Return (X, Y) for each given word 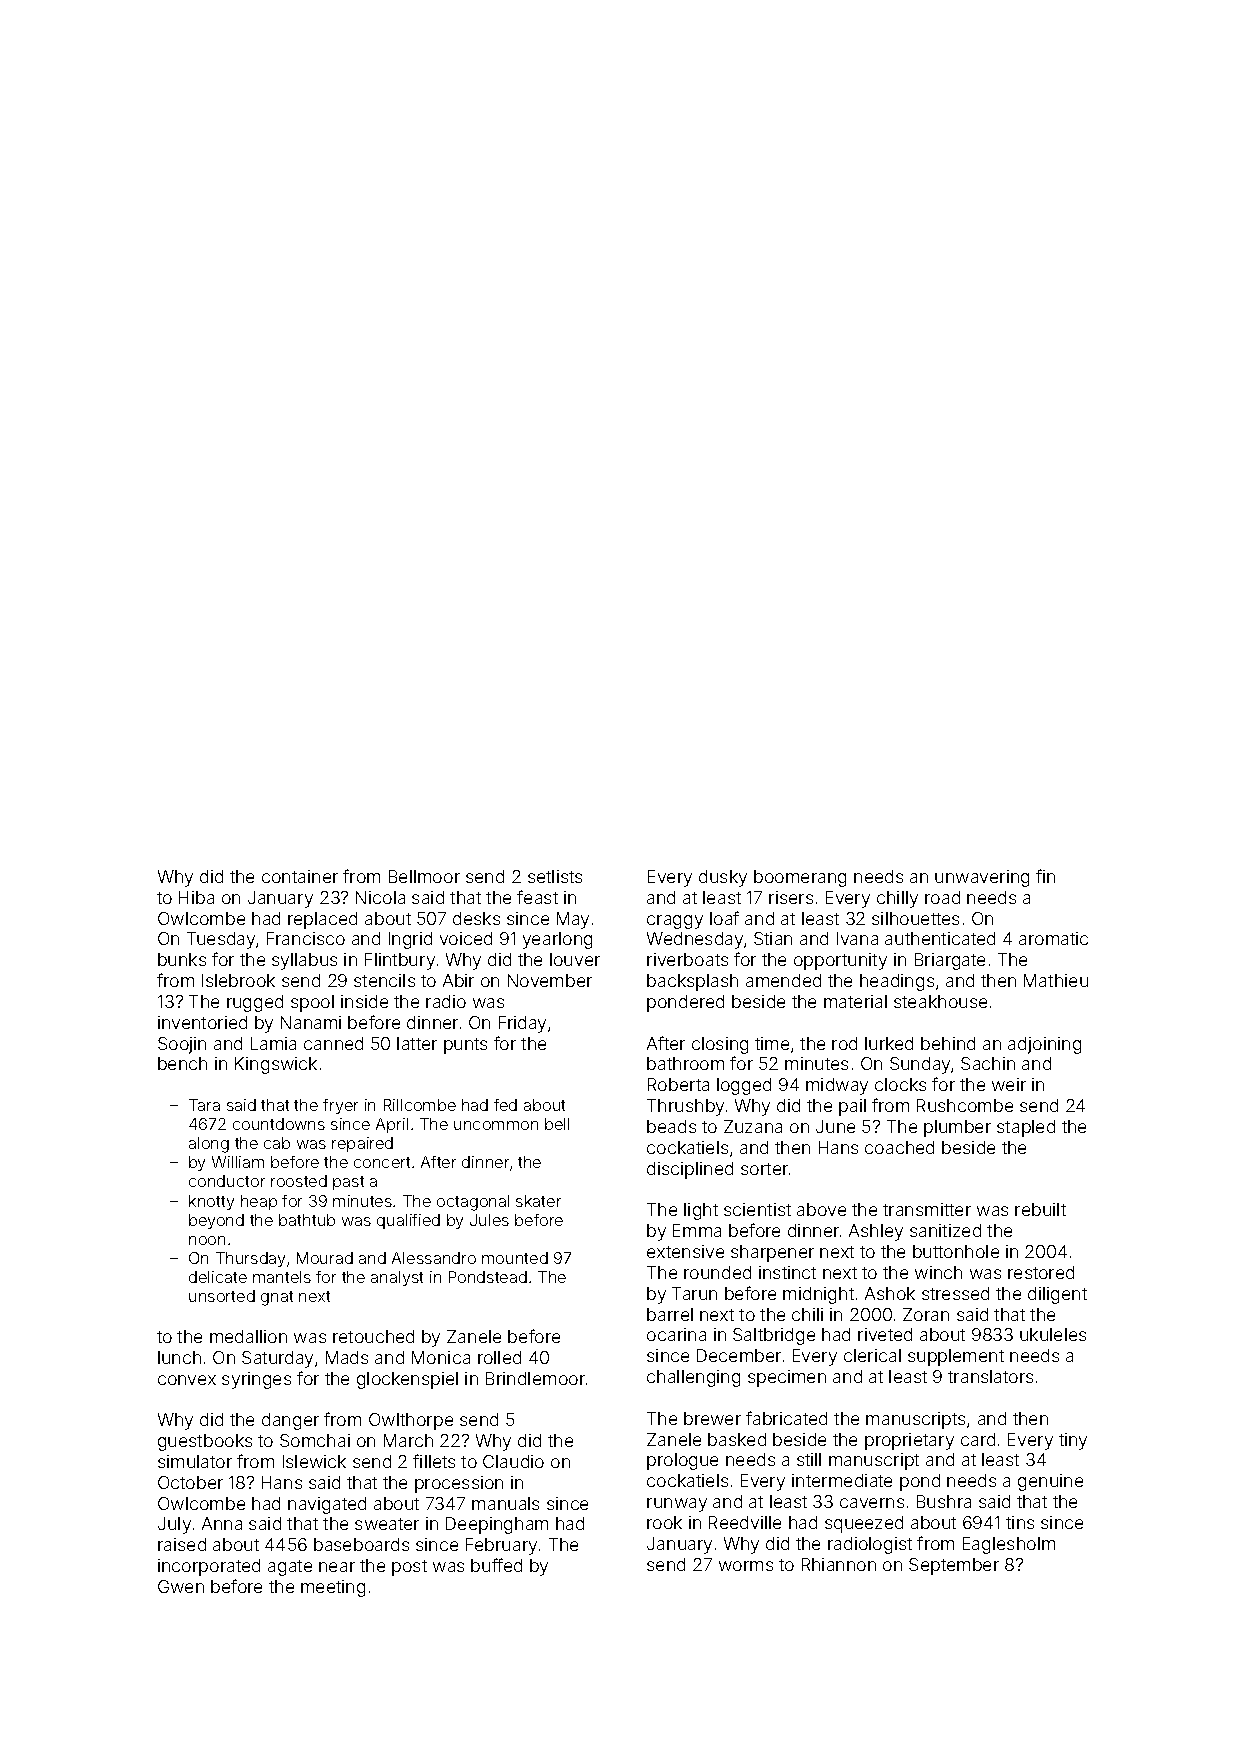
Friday (522, 1024)
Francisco (306, 938)
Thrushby (685, 1107)
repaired (362, 1144)
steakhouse (940, 1001)
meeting (333, 1588)
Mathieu (1056, 980)
